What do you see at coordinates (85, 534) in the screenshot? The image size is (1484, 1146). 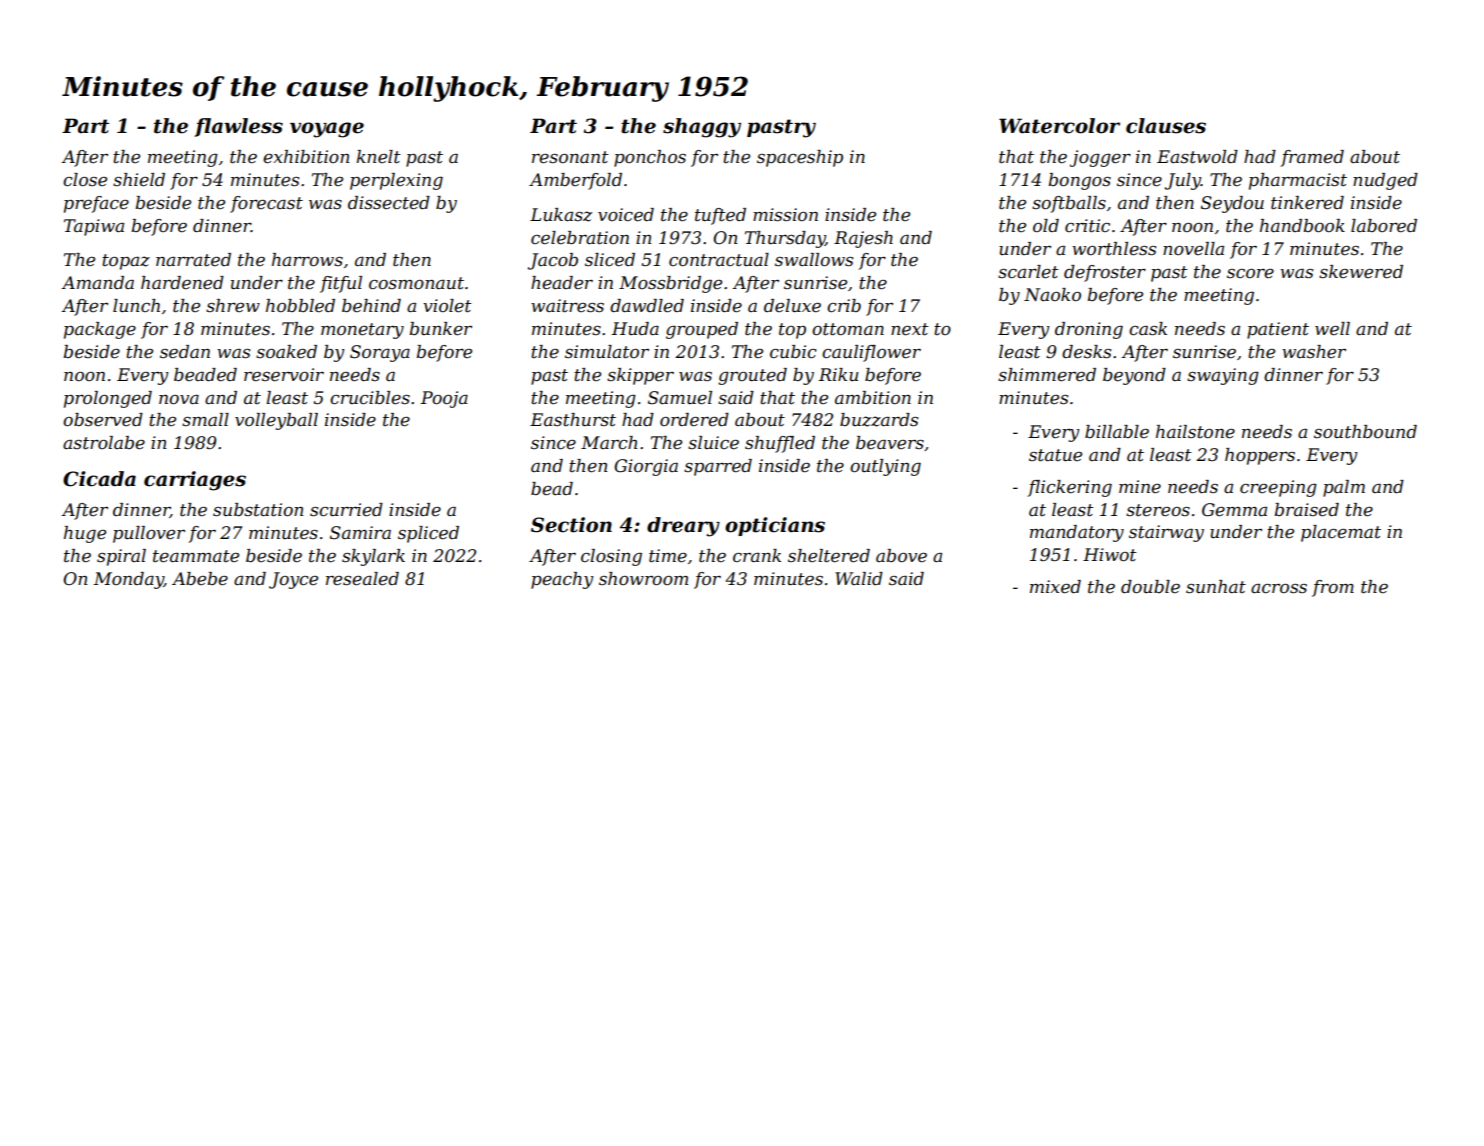 I see `huge` at bounding box center [85, 534].
